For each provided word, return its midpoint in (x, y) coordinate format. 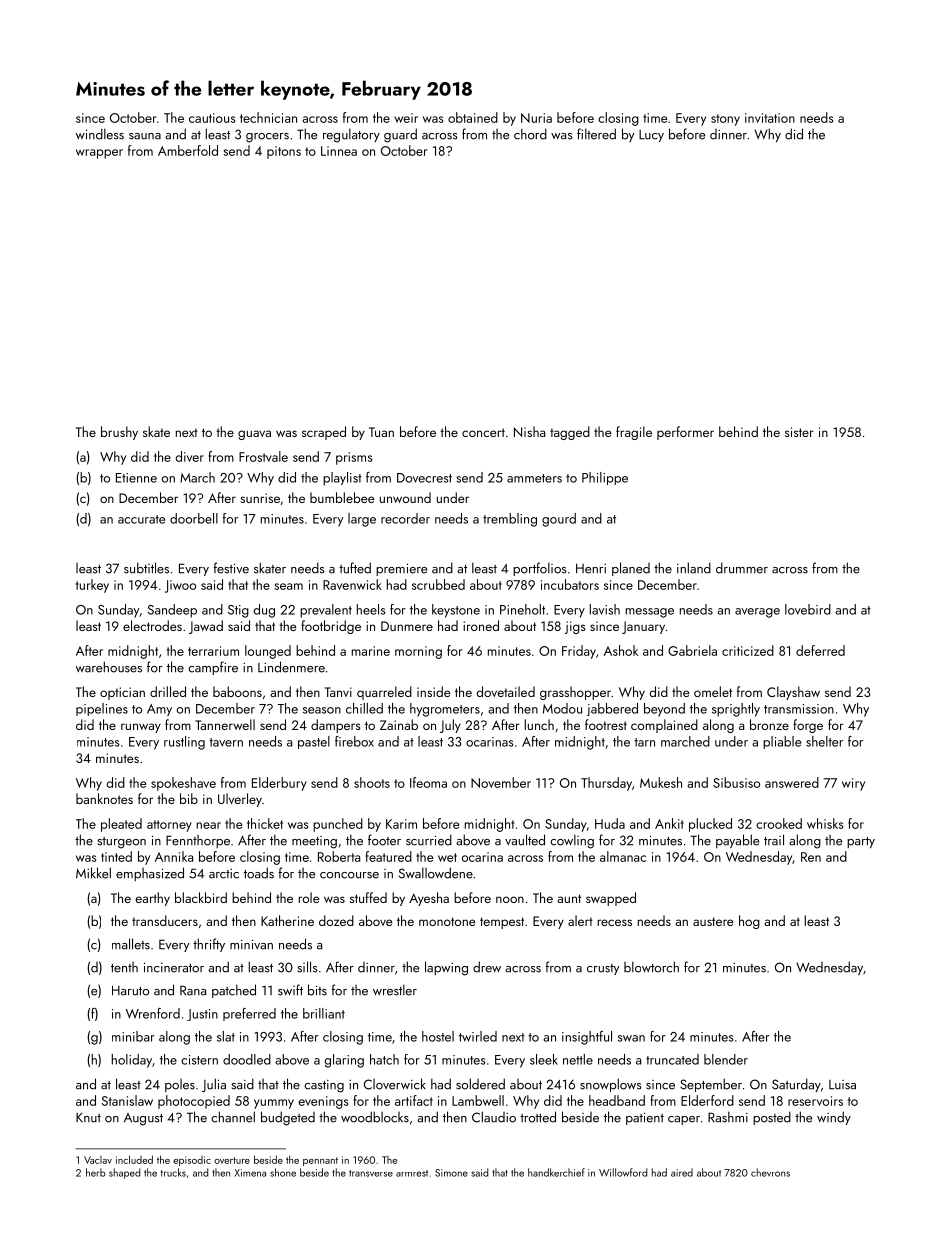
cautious (212, 118)
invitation (770, 118)
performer (685, 433)
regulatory (351, 135)
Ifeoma (428, 782)
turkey (92, 586)
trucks (173, 1172)
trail (774, 840)
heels (371, 609)
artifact (414, 1100)
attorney (169, 826)
